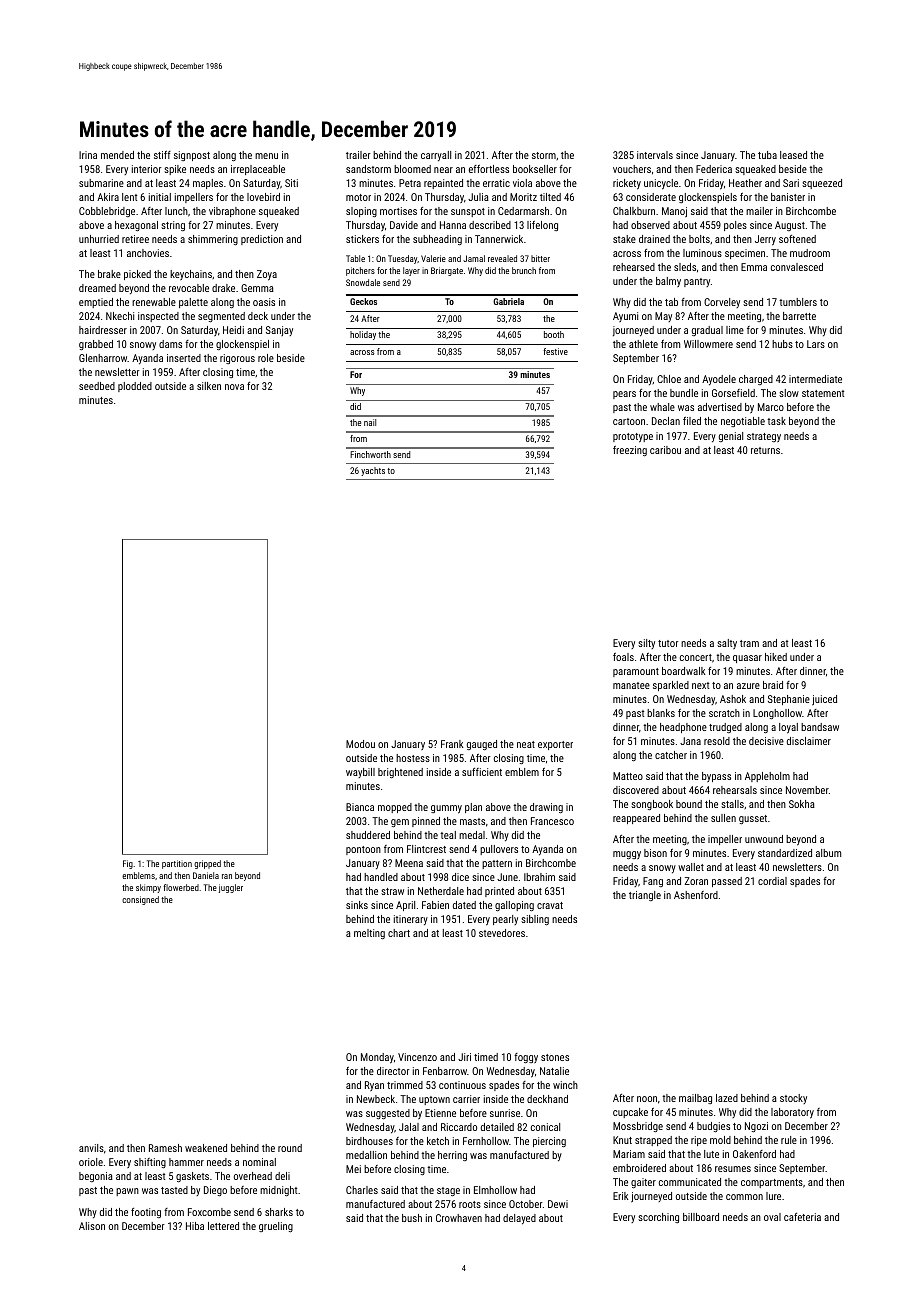 Image resolution: width=924 pixels, height=1308 pixels. Describe the element at coordinates (192, 156) in the screenshot. I see `signpost` at that location.
